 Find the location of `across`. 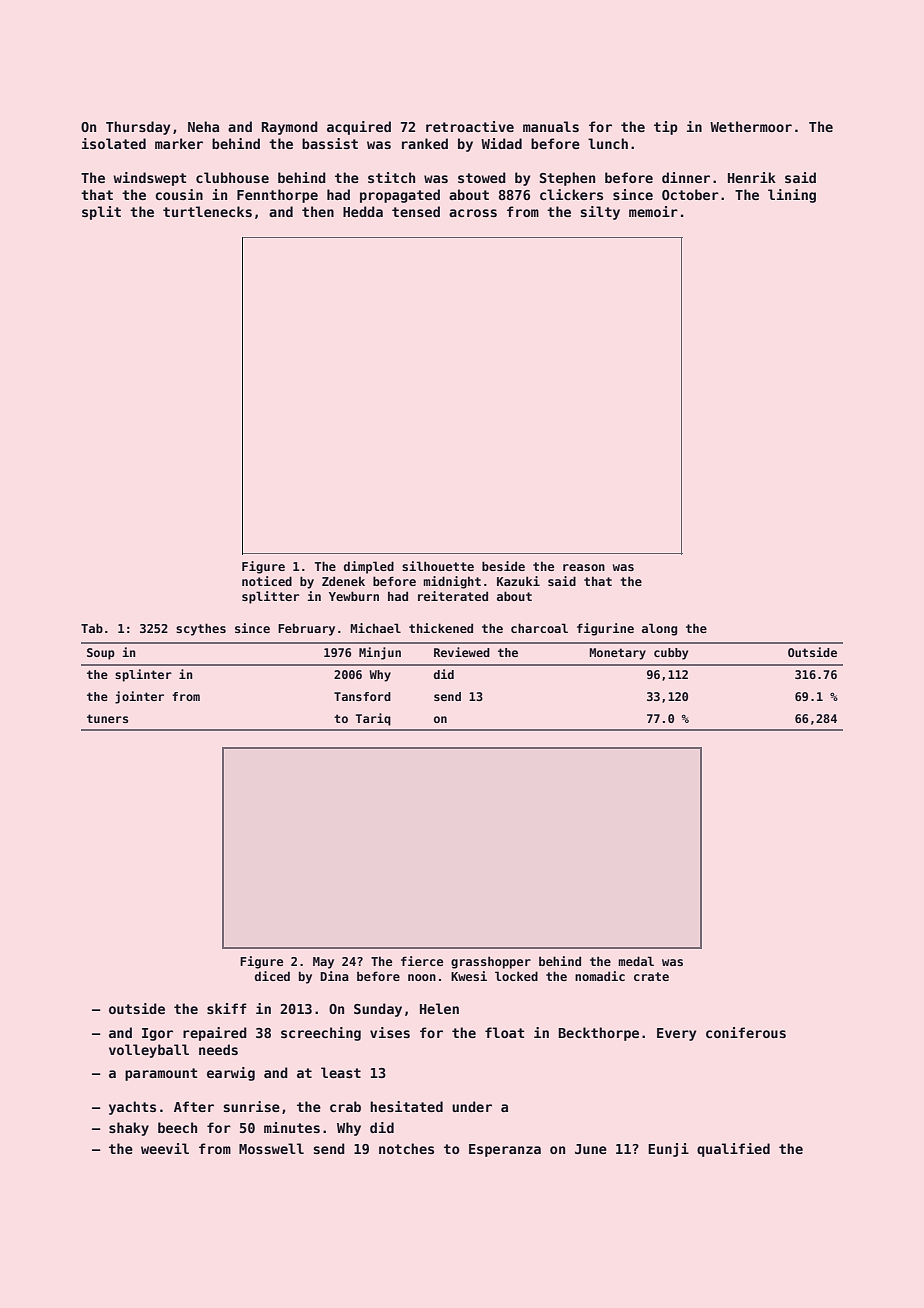

across is located at coordinates (473, 213).
